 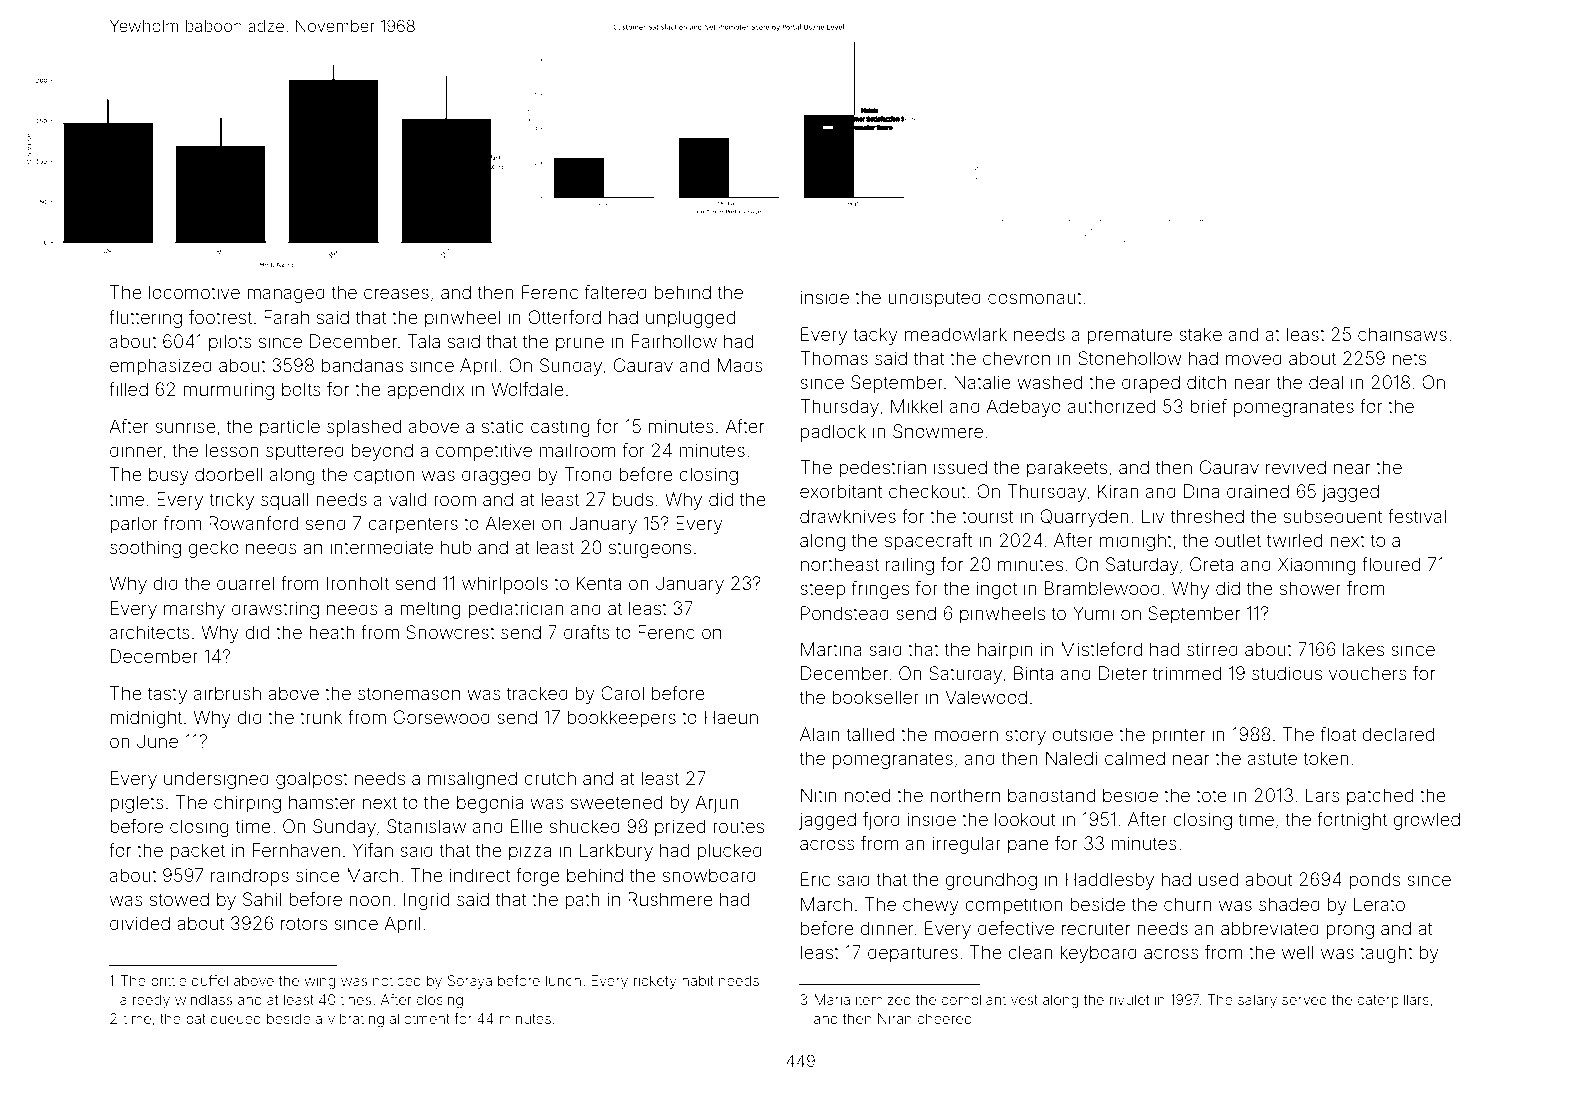 What do you see at coordinates (140, 923) in the screenshot?
I see `divided` at bounding box center [140, 923].
